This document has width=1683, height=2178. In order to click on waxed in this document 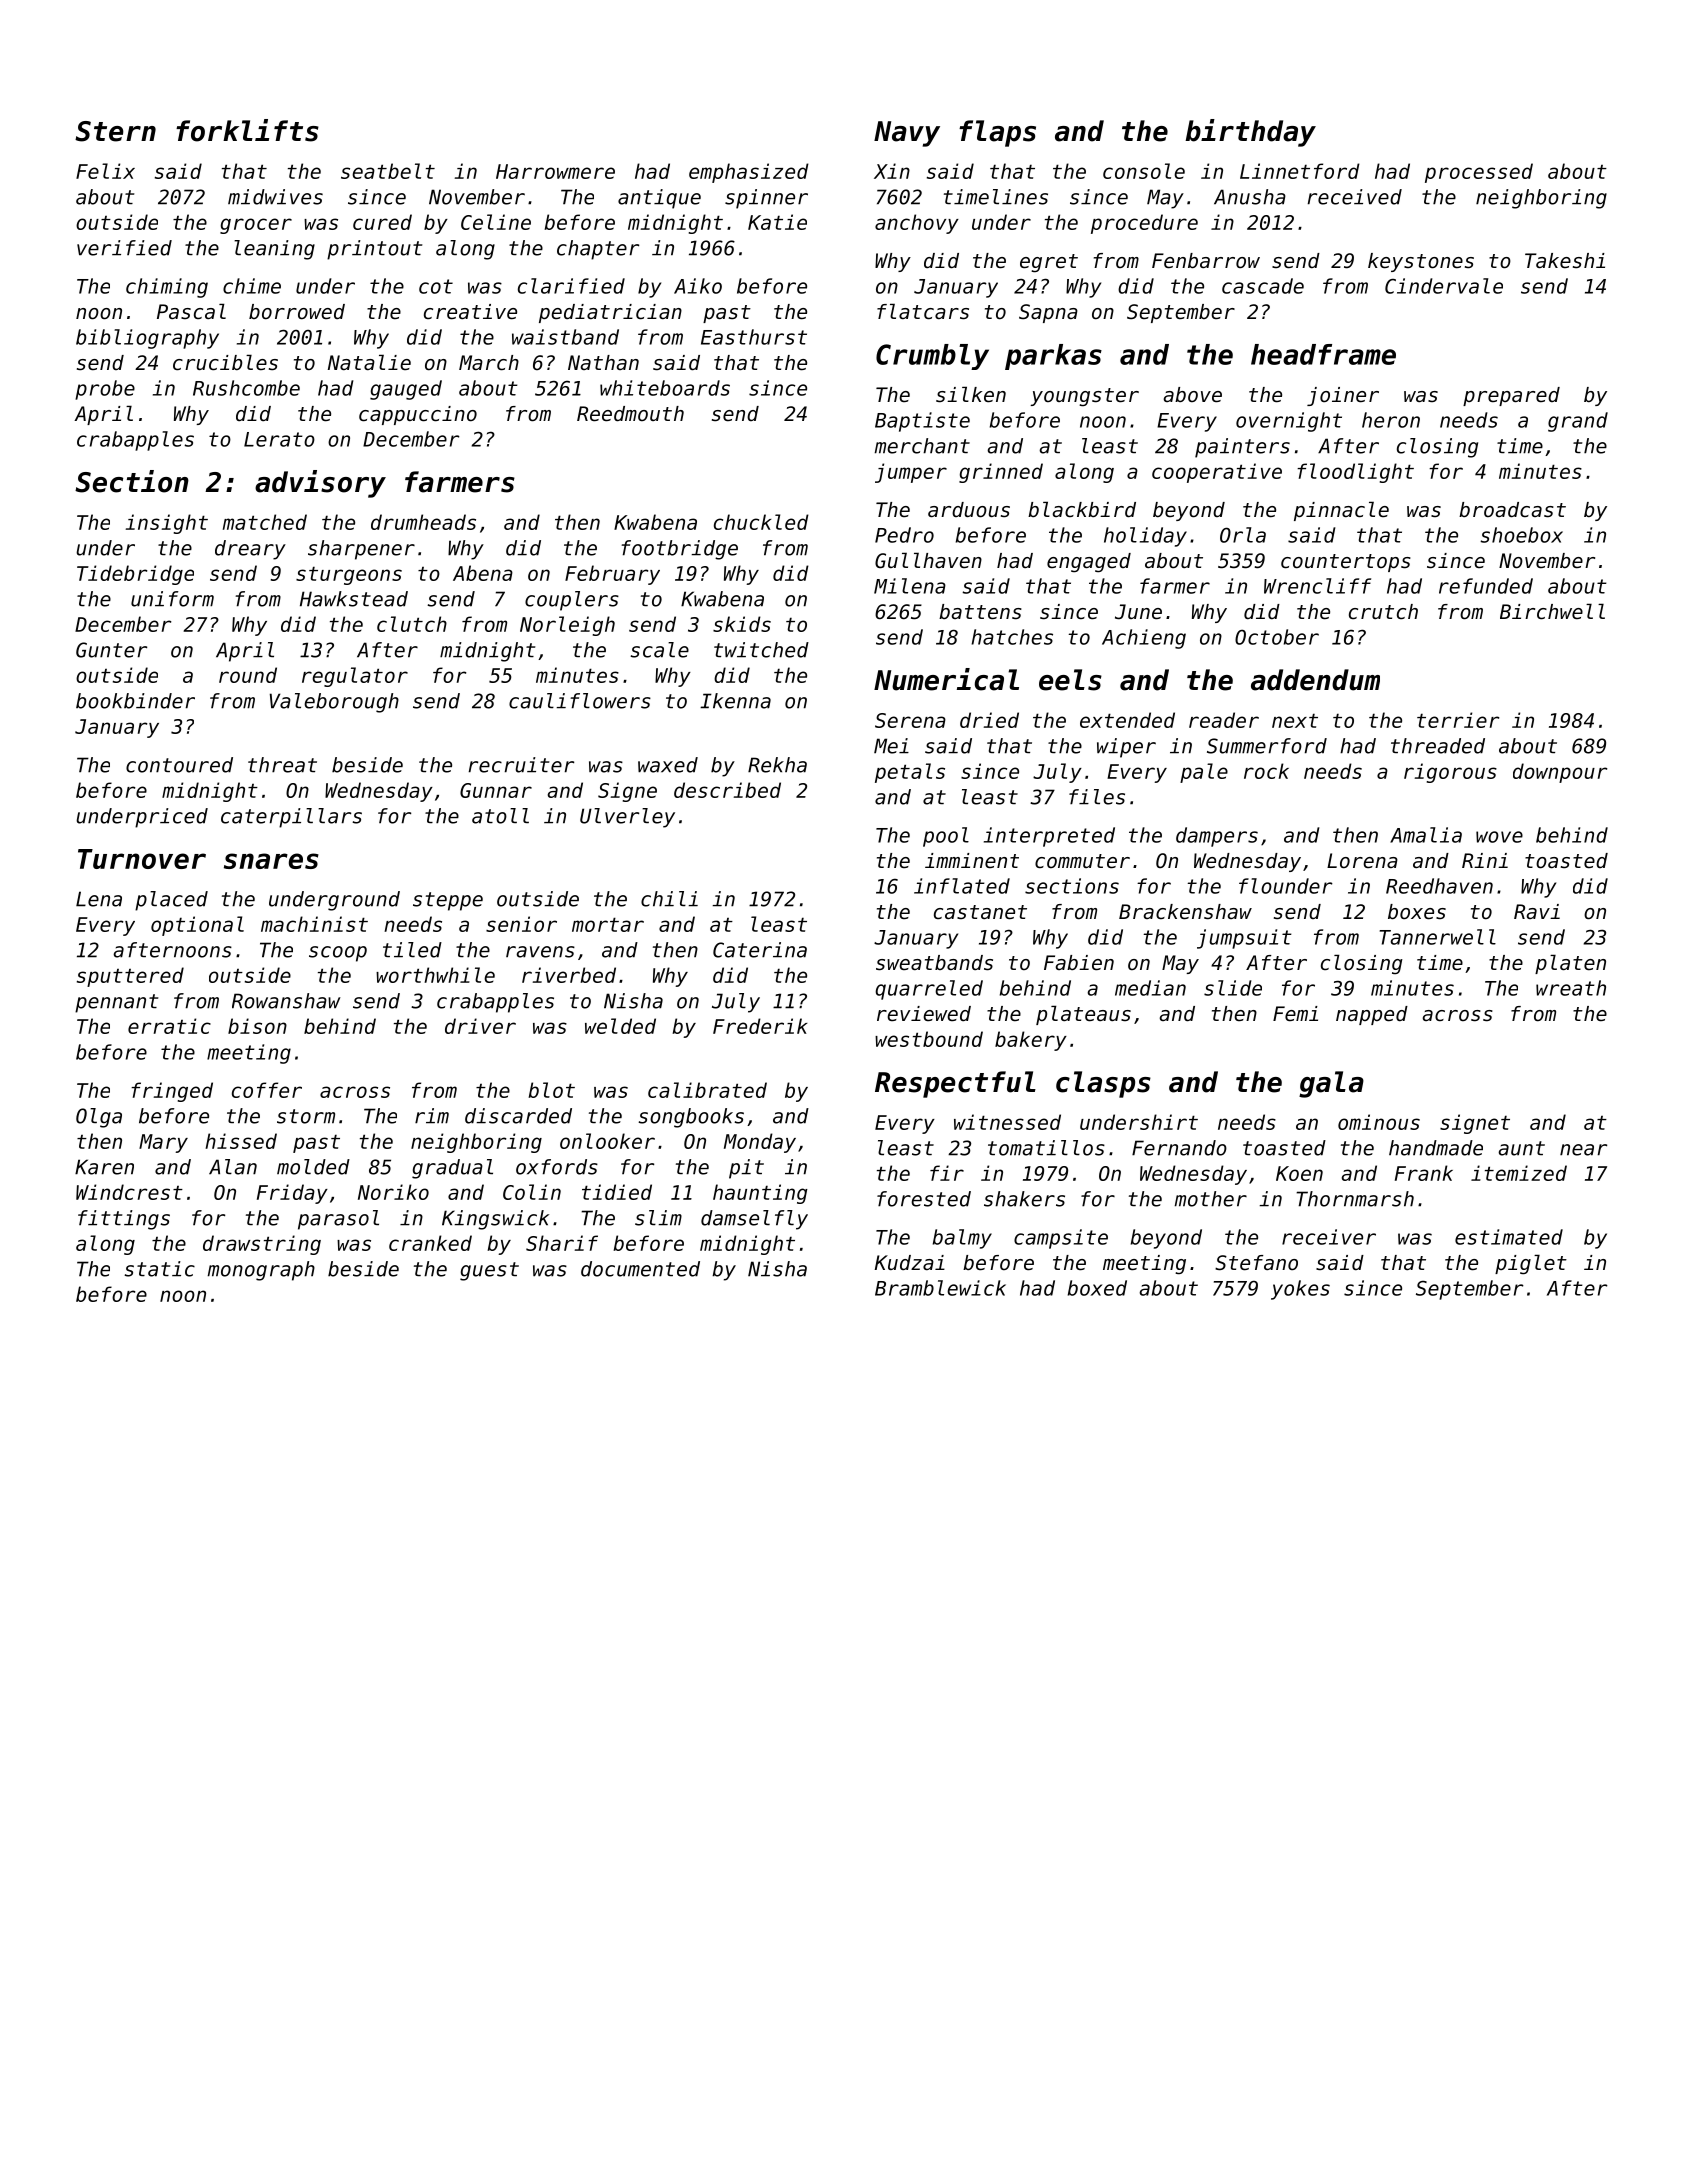, I will do `click(668, 765)`.
